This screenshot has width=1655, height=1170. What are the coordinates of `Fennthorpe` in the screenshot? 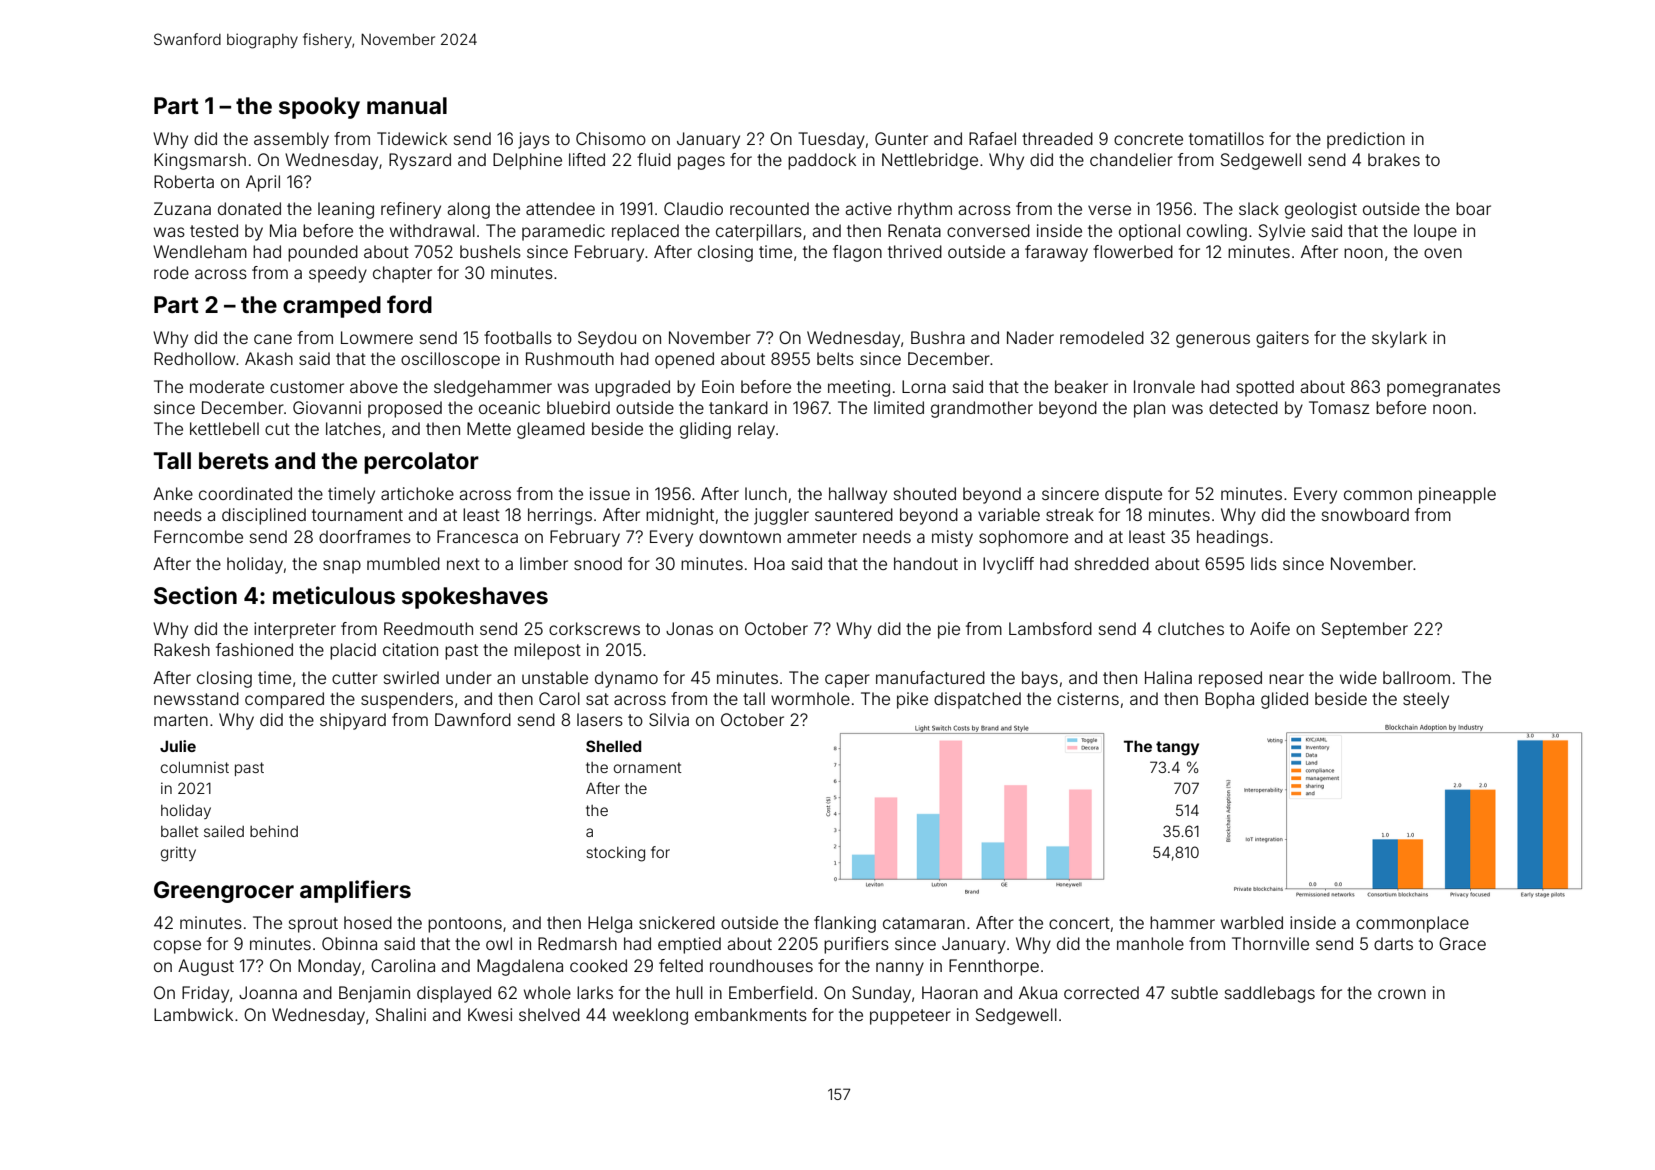 It's located at (994, 967).
